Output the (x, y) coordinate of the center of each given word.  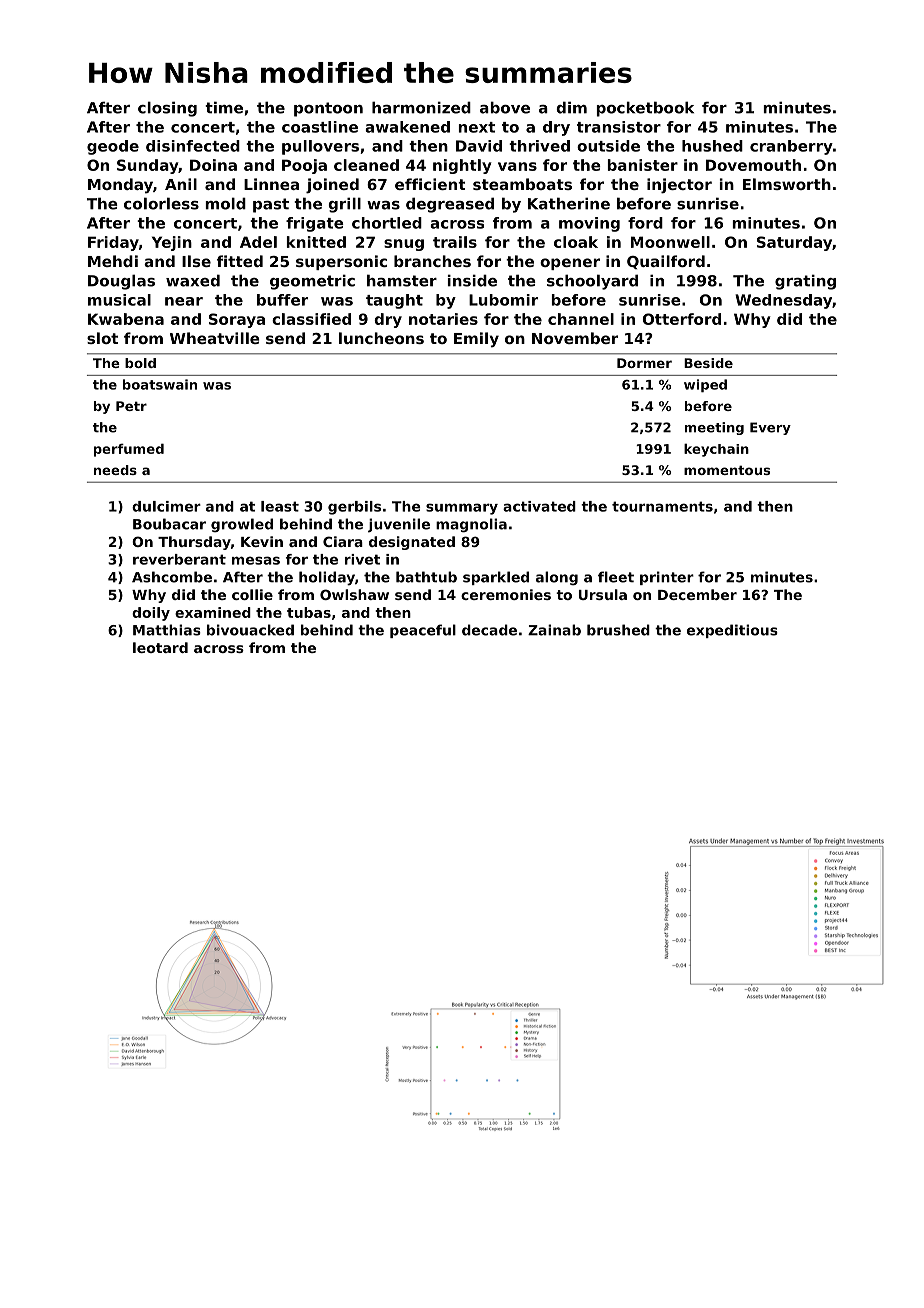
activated (539, 506)
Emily (476, 340)
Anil (181, 184)
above (505, 107)
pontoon (328, 109)
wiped (705, 385)
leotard (160, 647)
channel (581, 319)
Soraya (237, 320)
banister (643, 165)
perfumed (129, 450)
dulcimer (166, 506)
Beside (708, 363)
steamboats (522, 184)
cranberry (791, 147)
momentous (727, 470)
